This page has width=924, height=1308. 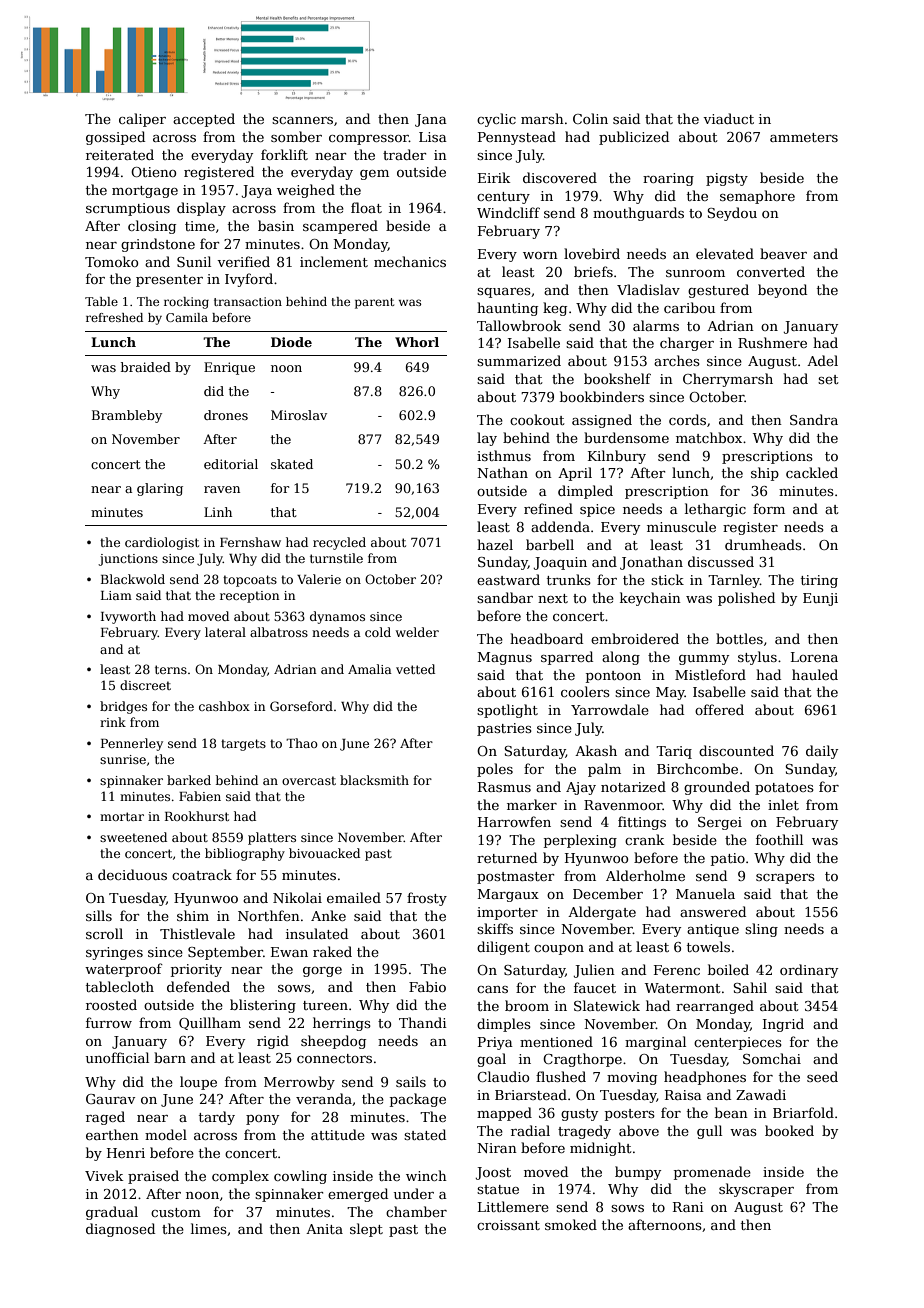 I want to click on Fernshaw, so click(x=250, y=542).
